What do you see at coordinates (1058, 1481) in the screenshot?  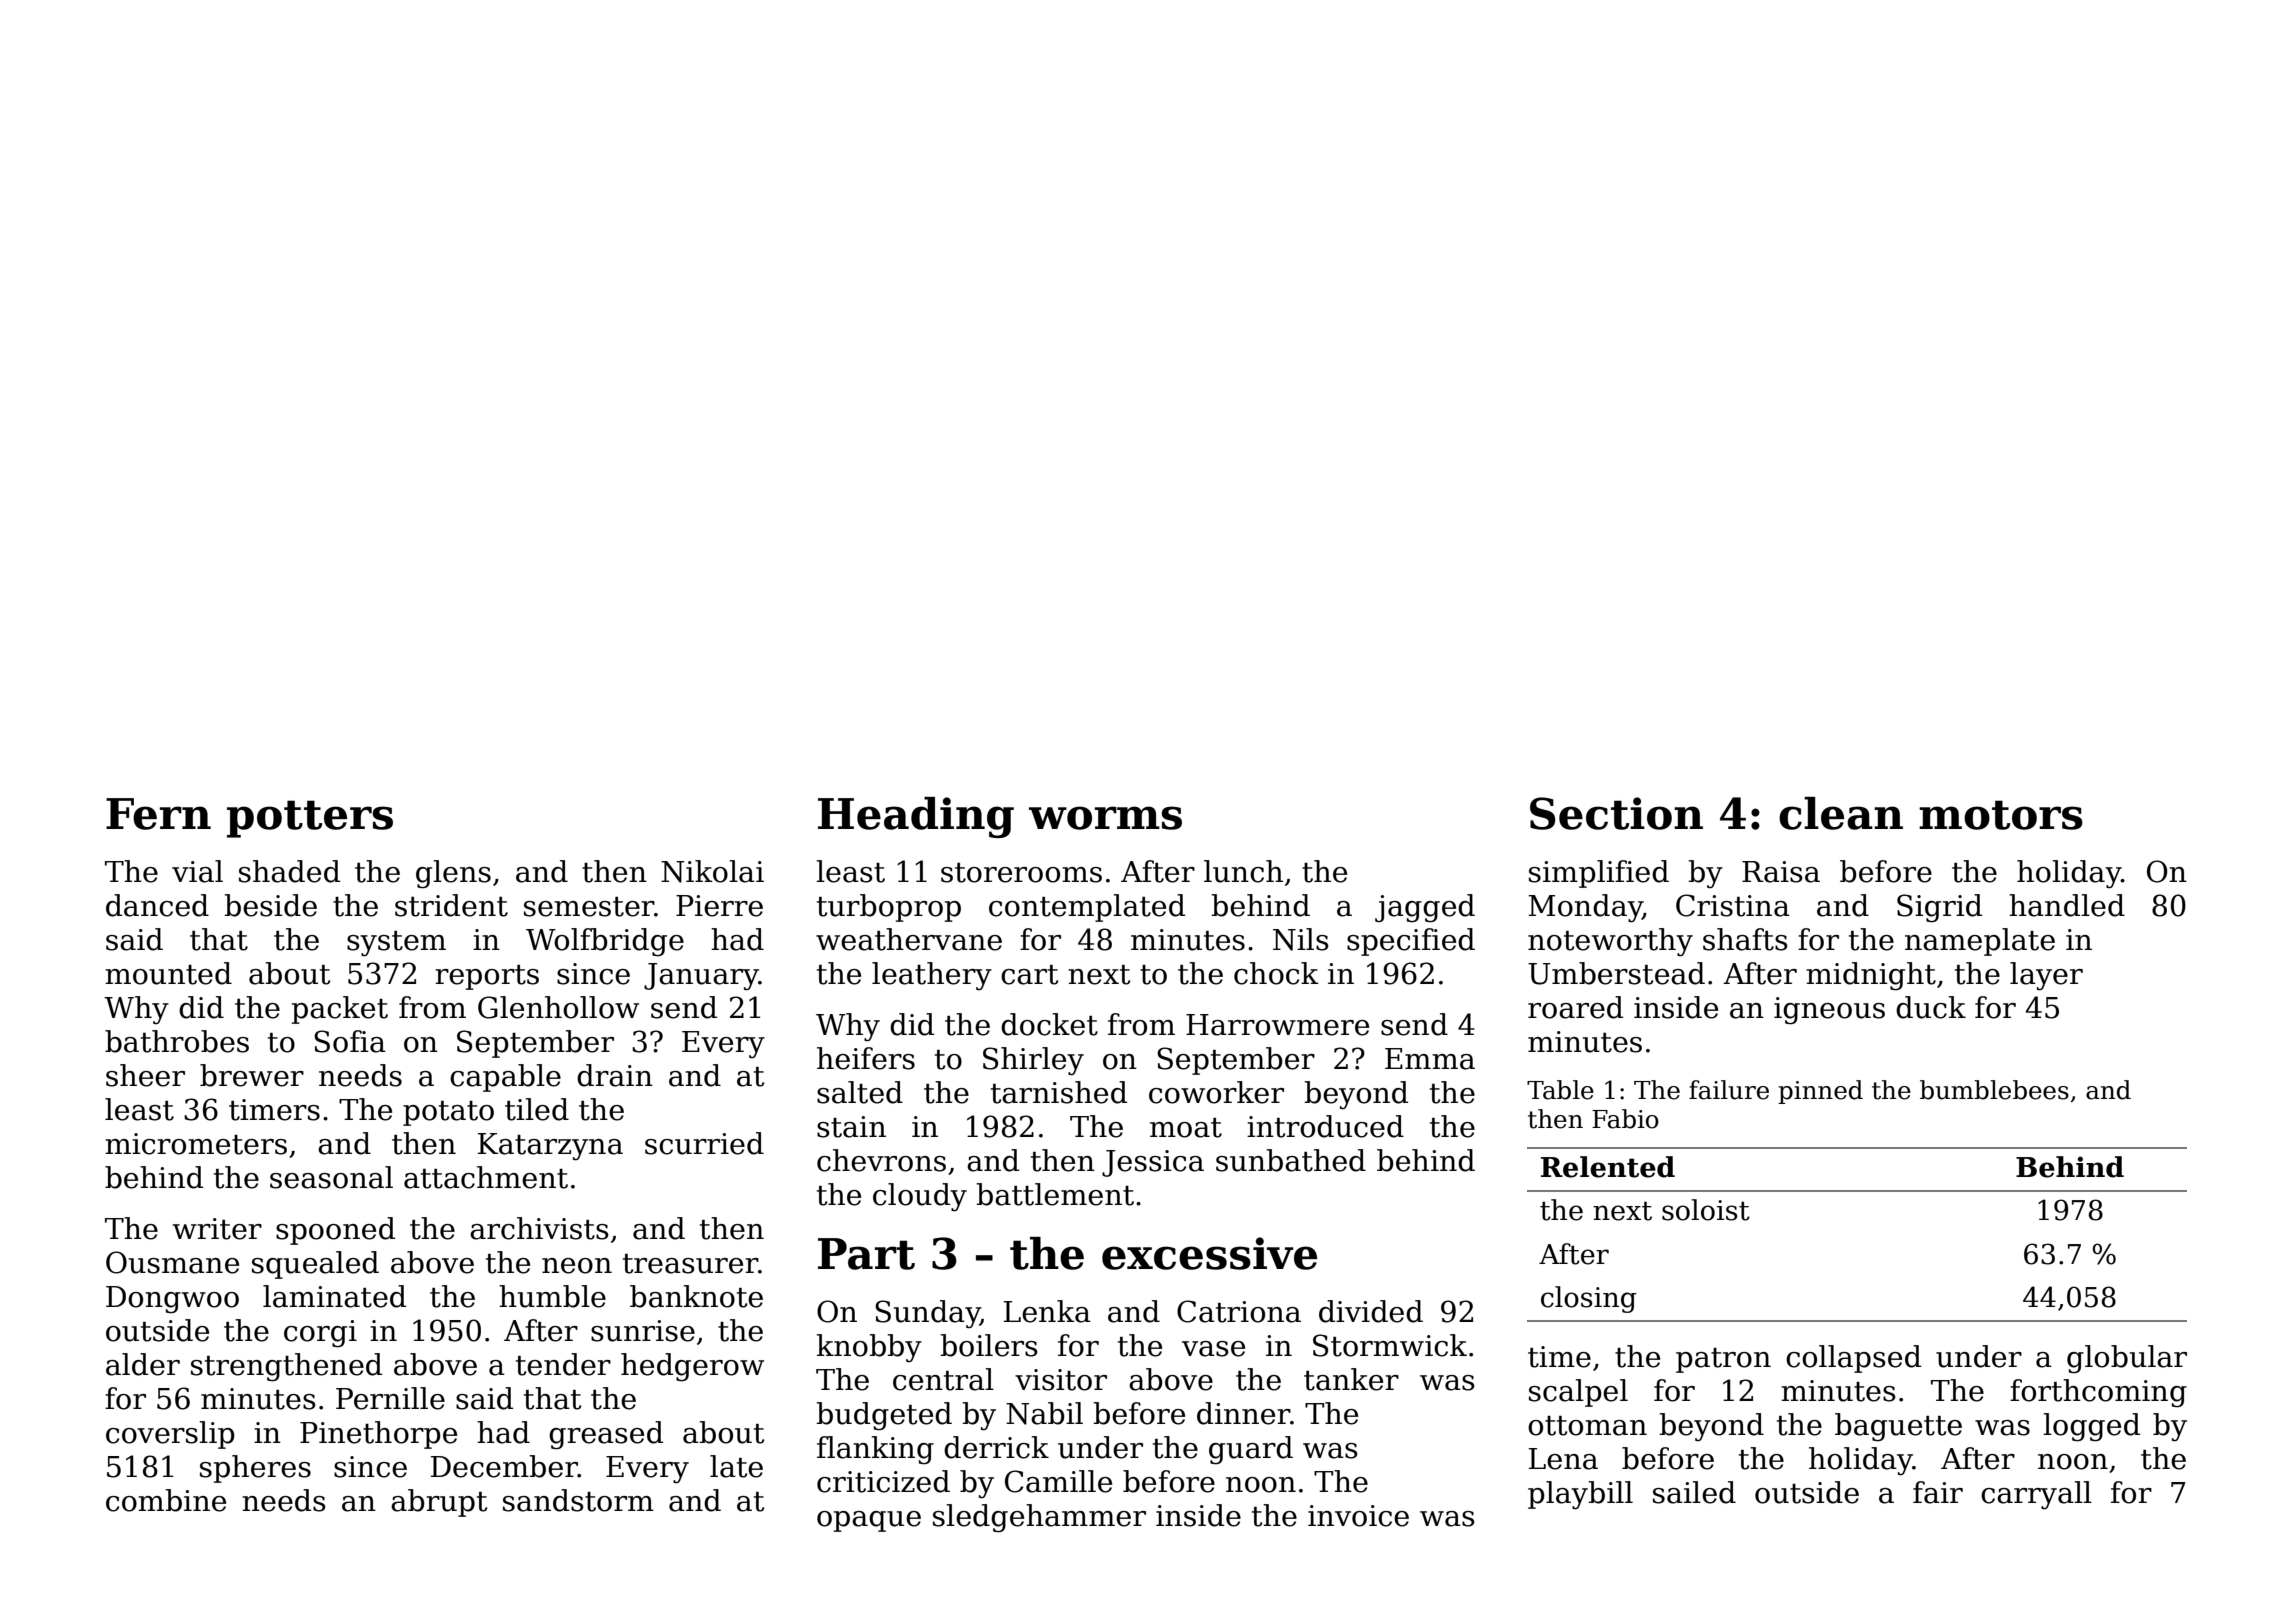 I see `Camille` at bounding box center [1058, 1481].
